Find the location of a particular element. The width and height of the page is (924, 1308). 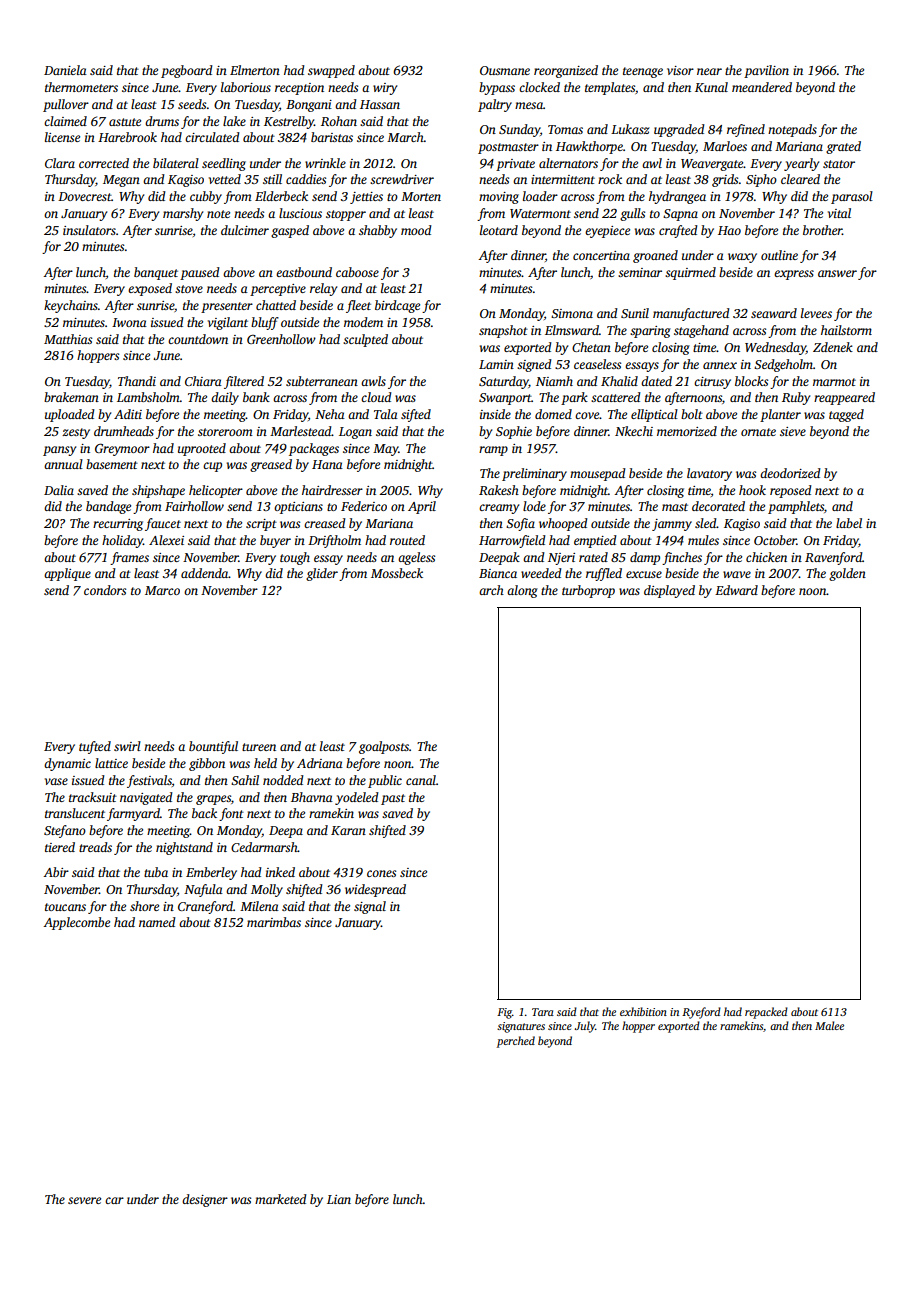

Matthias is located at coordinates (68, 339).
